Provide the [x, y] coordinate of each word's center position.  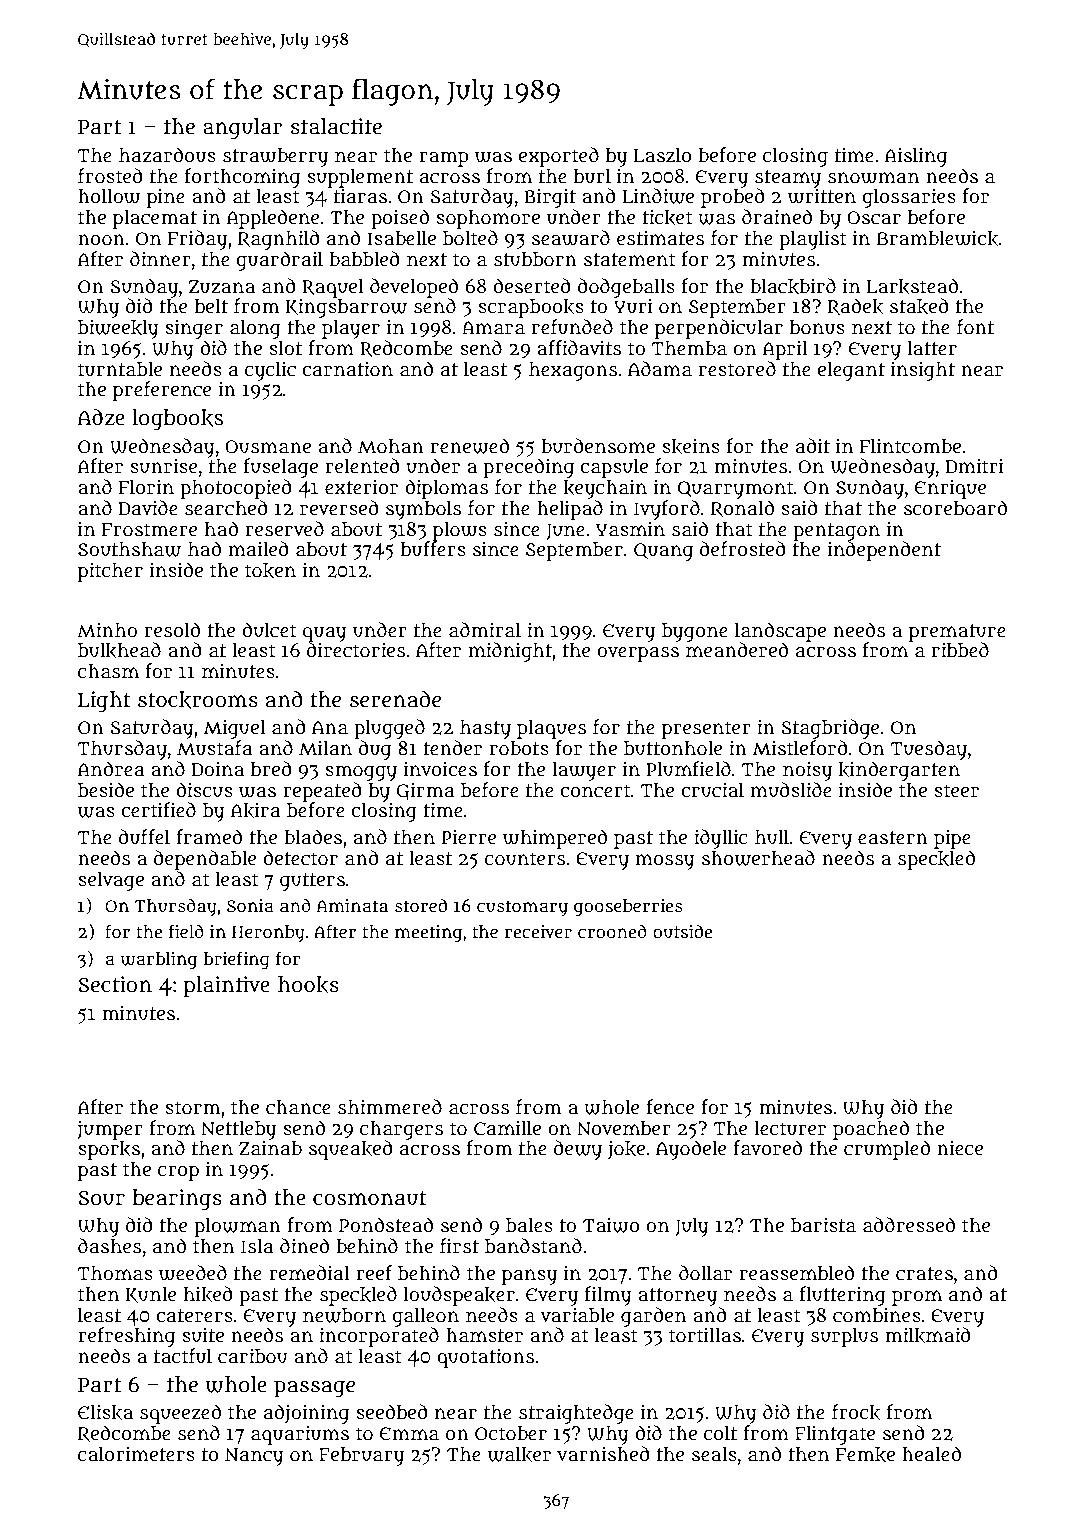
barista [823, 1225]
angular [242, 129]
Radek [855, 307]
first [459, 1246]
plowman [237, 1227]
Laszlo [662, 155]
